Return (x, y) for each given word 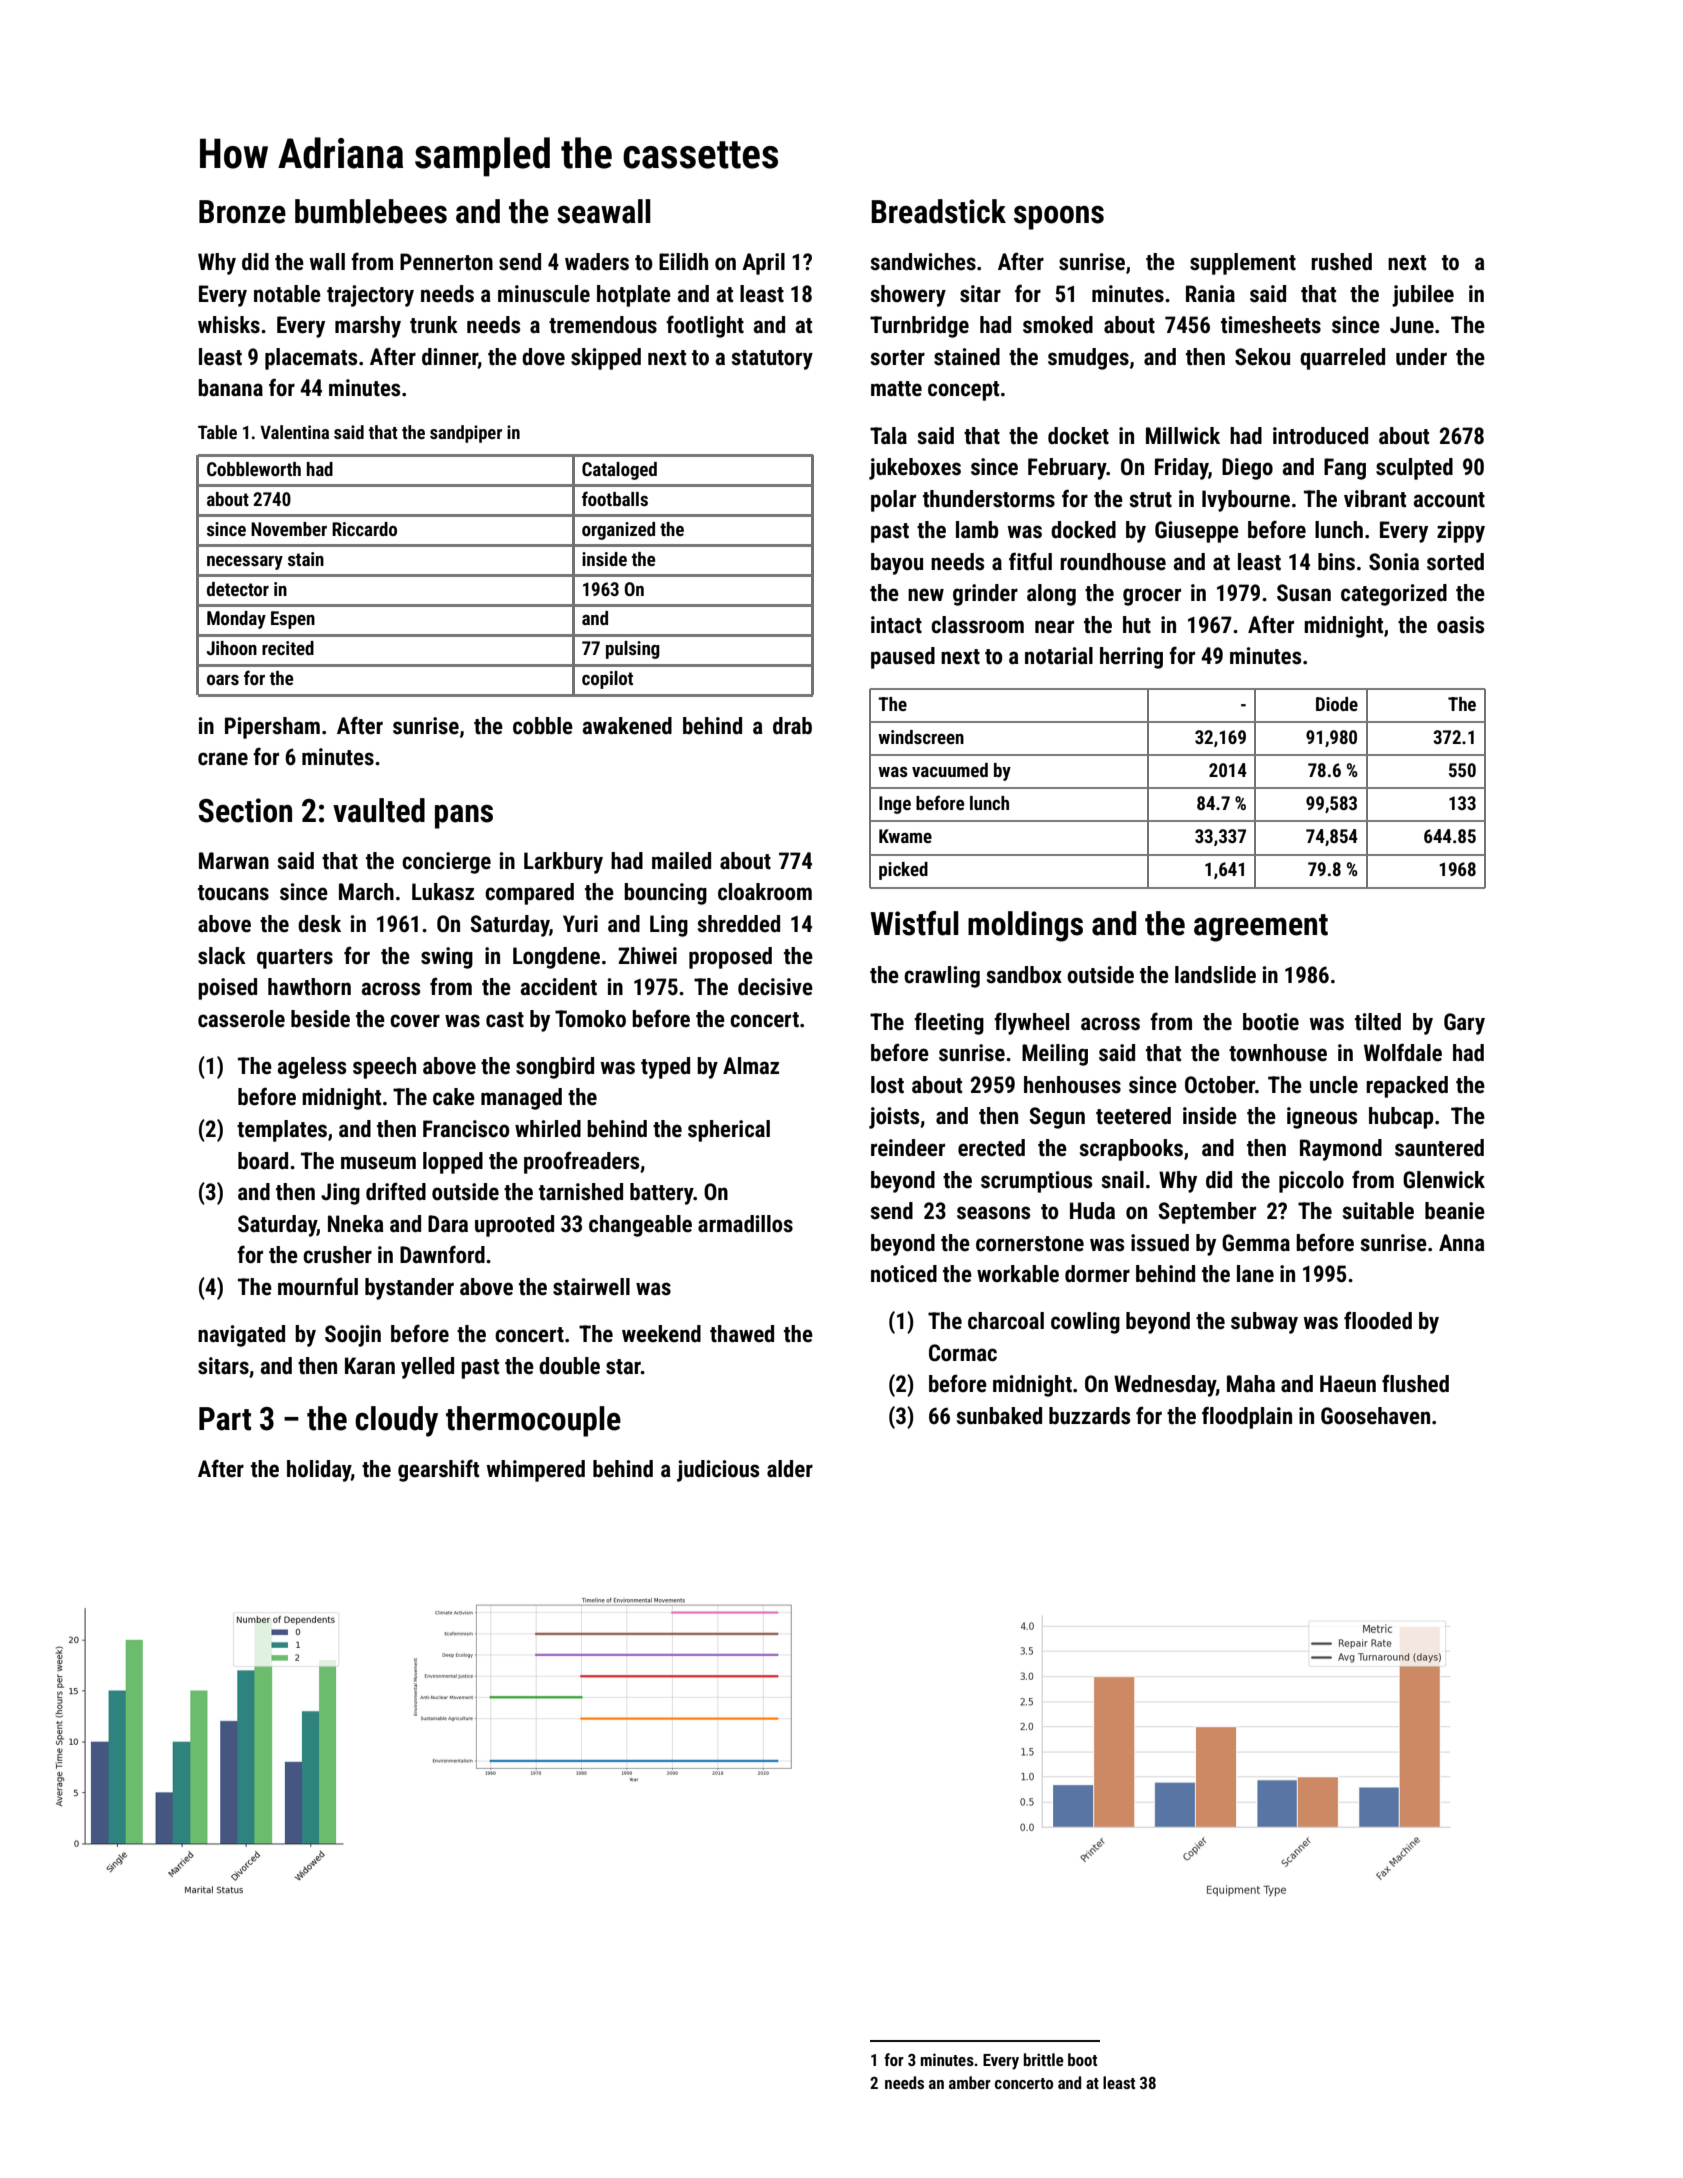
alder (790, 1469)
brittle (1044, 2059)
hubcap (1401, 1118)
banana (230, 388)
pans (464, 816)
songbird (555, 1068)
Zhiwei (647, 956)
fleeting (949, 1023)
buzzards (1089, 1416)
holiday (319, 1471)
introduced (1320, 436)
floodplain (1247, 1417)
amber (970, 2082)
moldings (1025, 926)
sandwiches (923, 262)
